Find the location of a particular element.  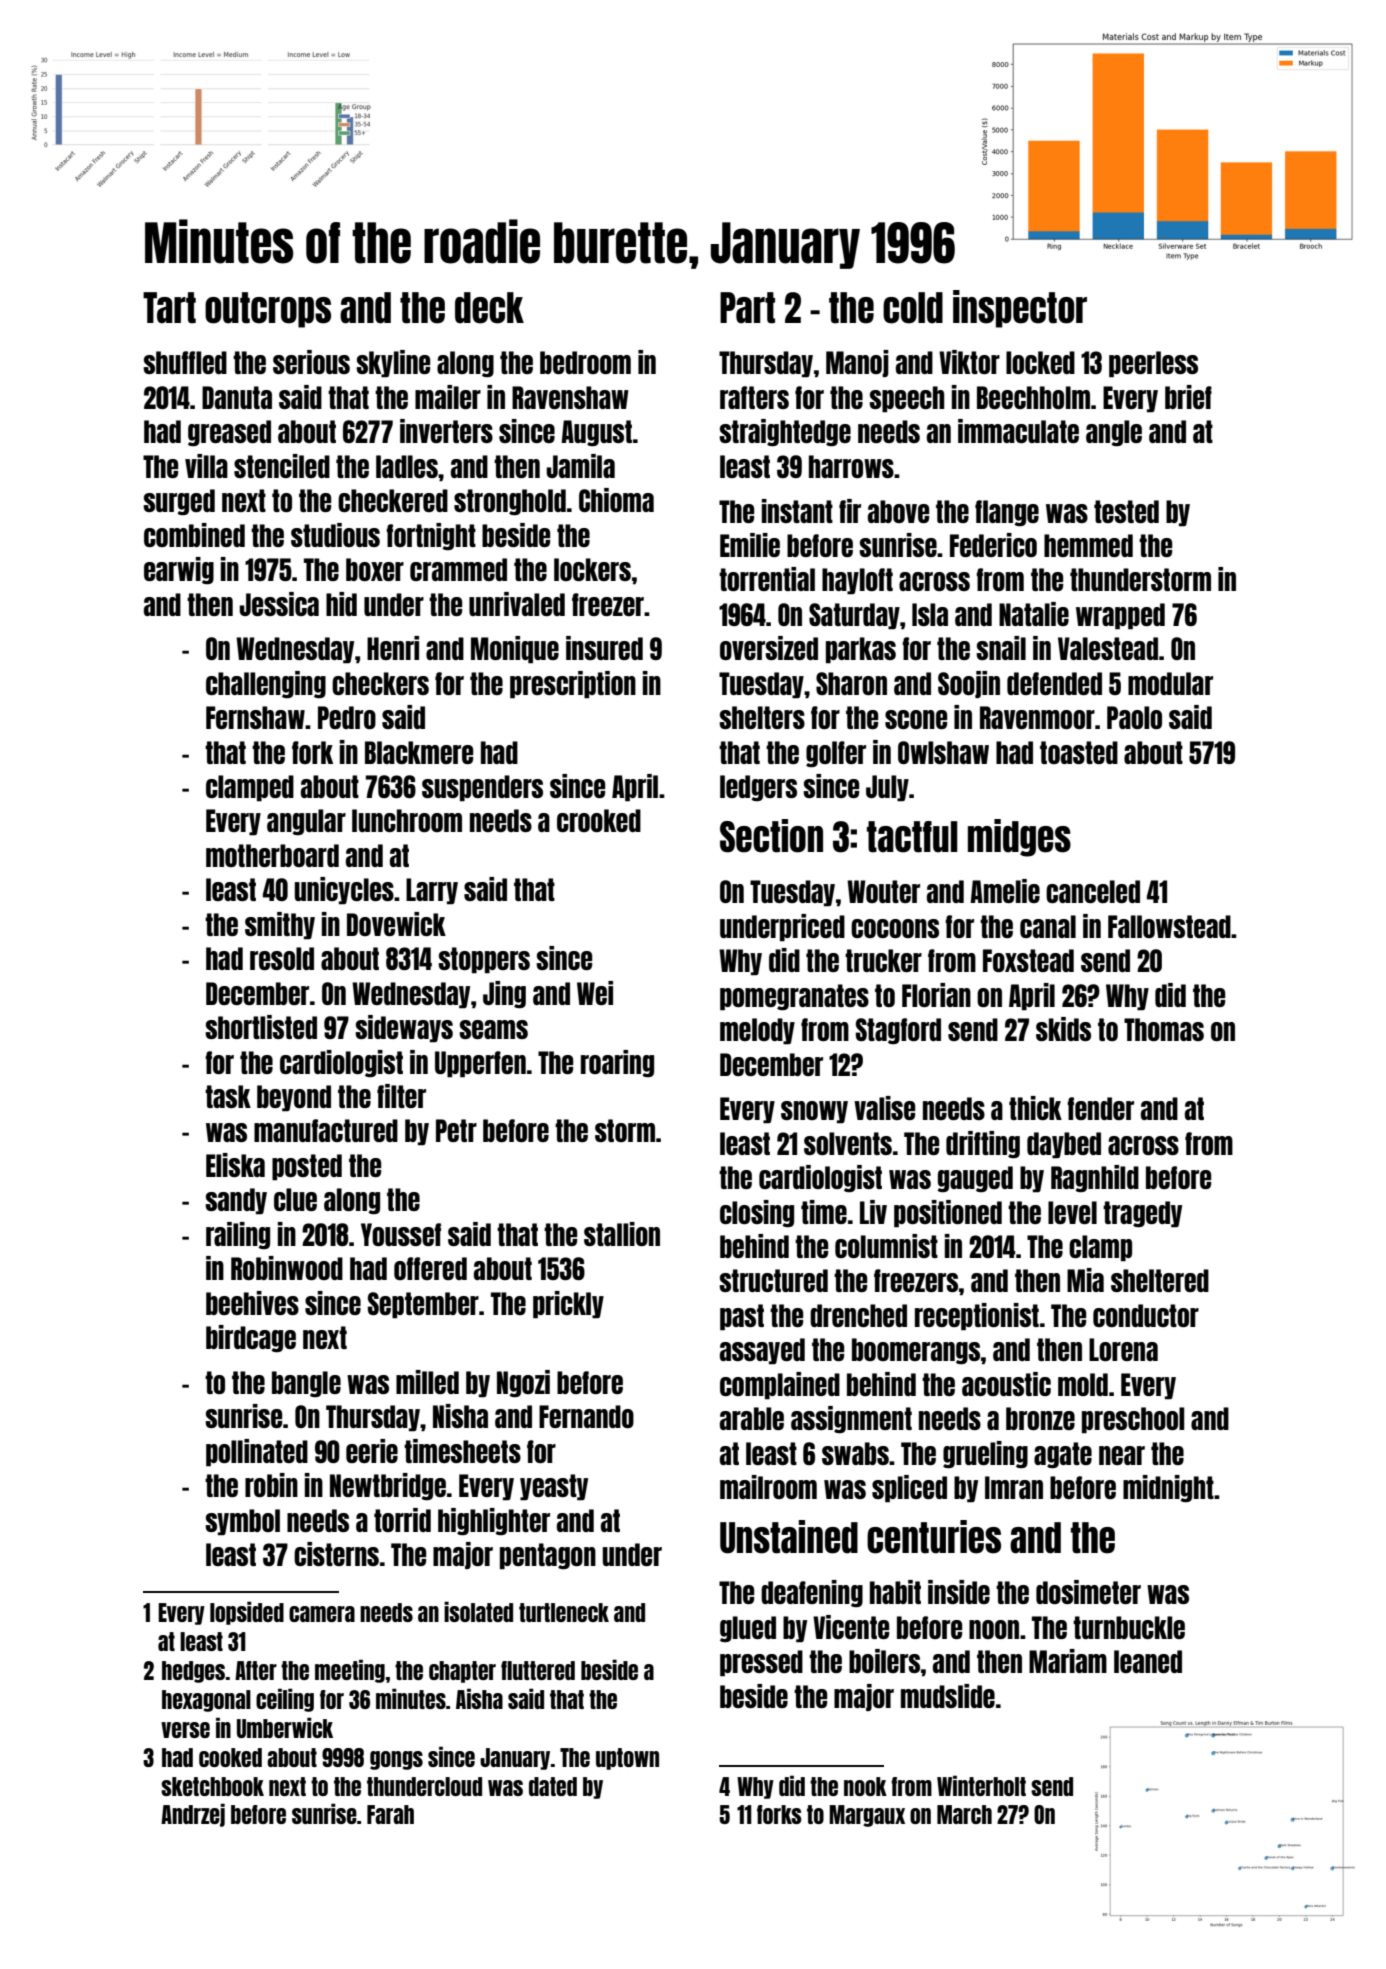

Vicente is located at coordinates (851, 1627).
